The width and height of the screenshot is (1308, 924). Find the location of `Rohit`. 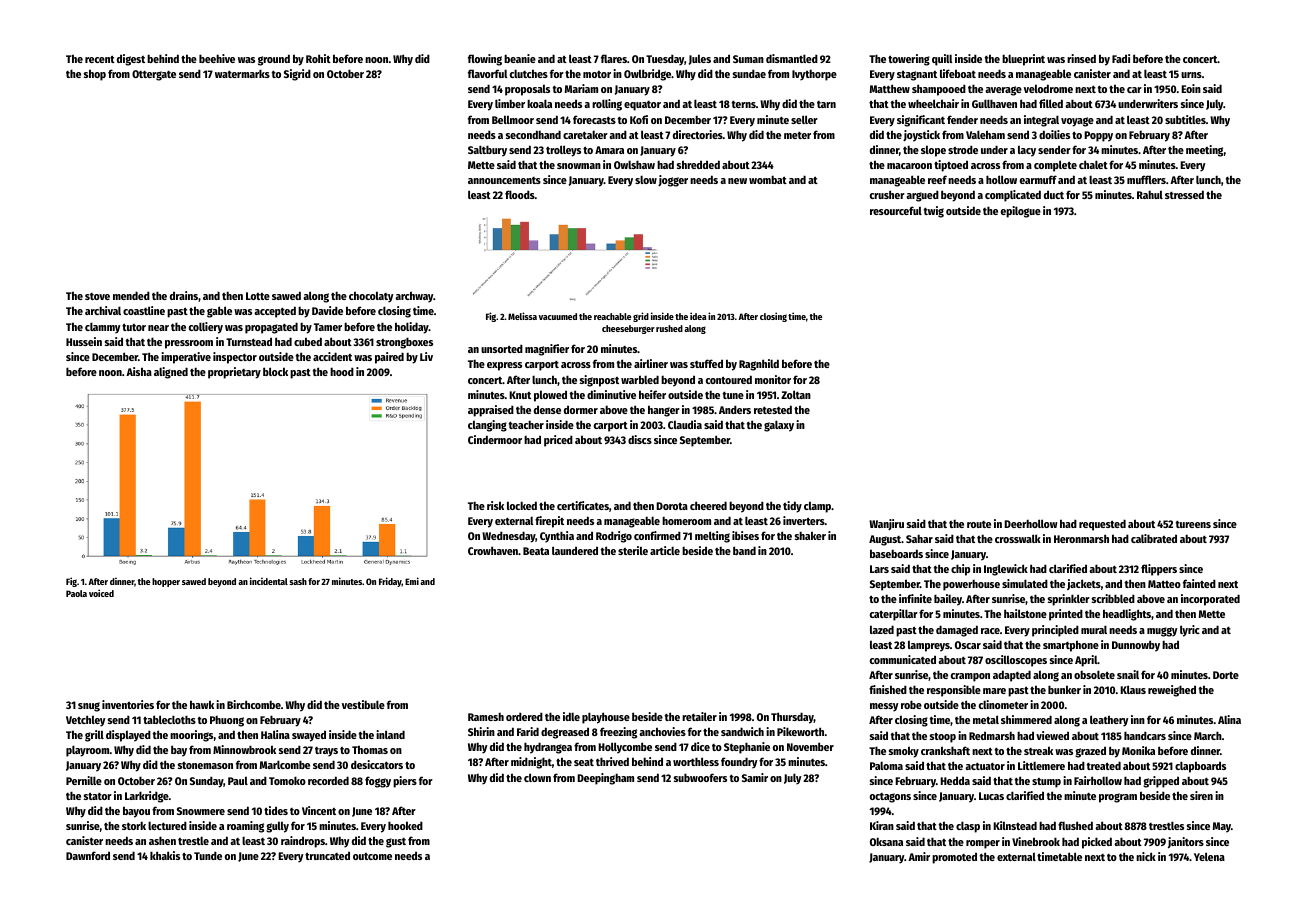

Rohit is located at coordinates (318, 58).
